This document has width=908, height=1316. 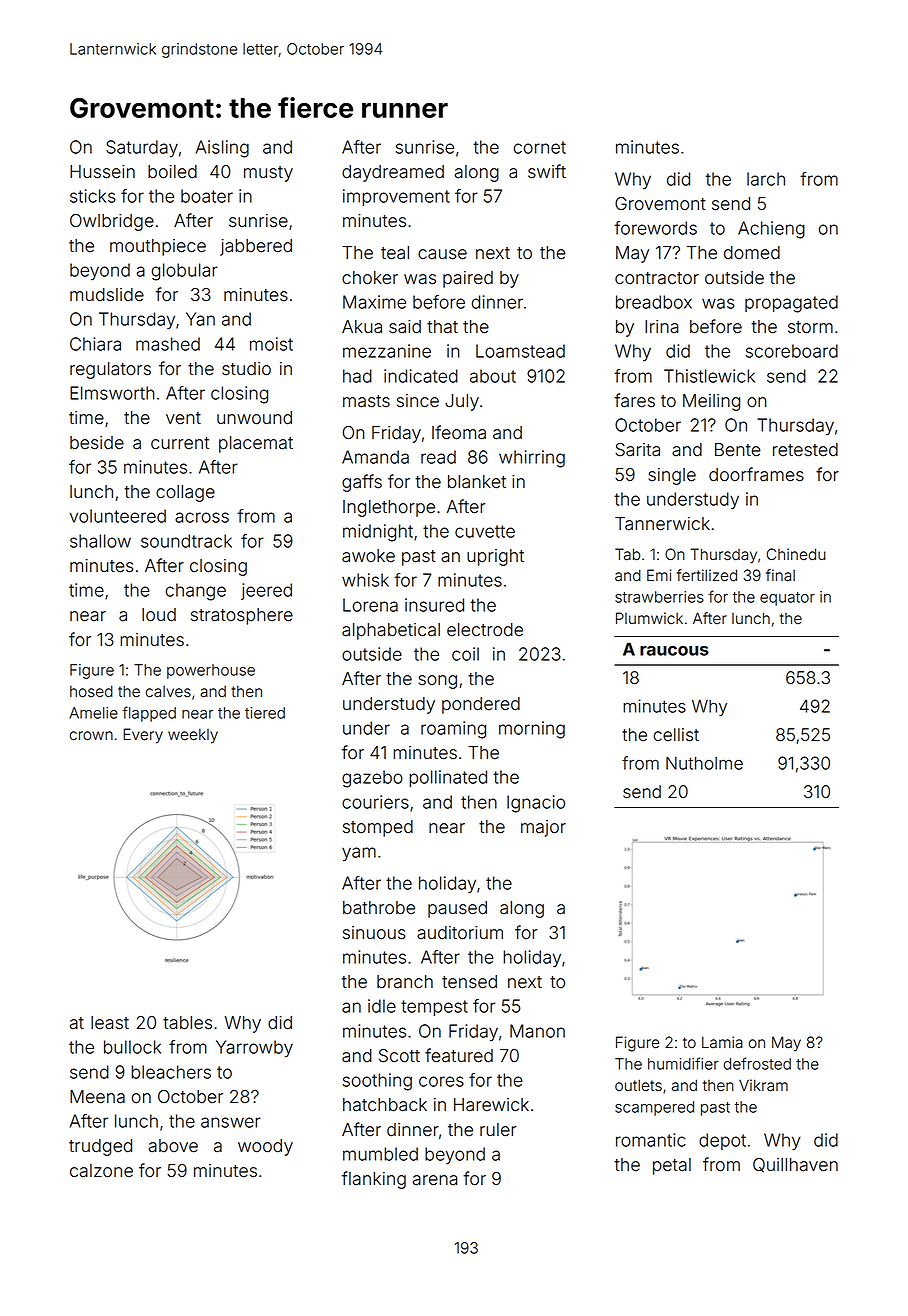 What do you see at coordinates (377, 1082) in the document?
I see `soothing` at bounding box center [377, 1082].
